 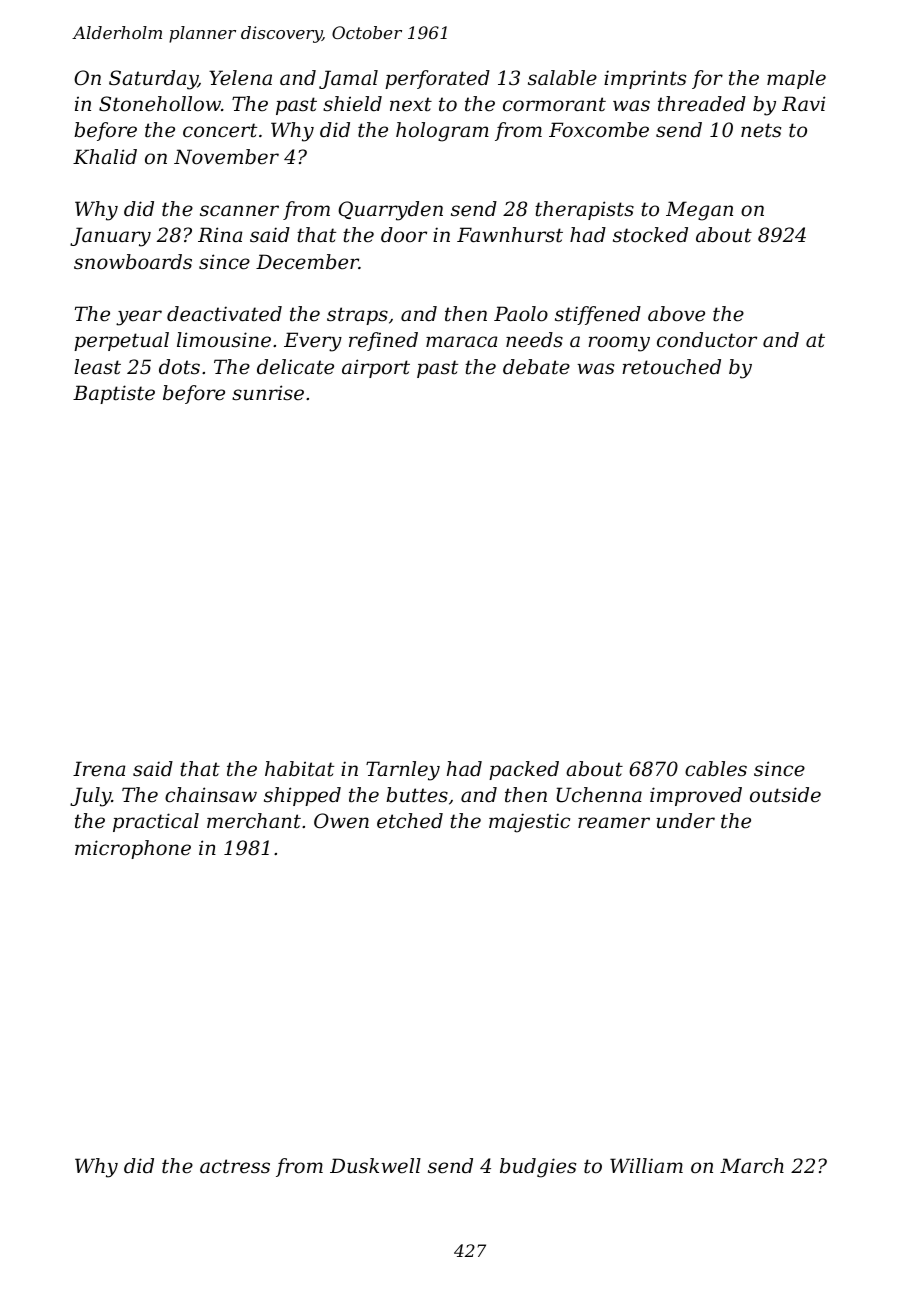 I want to click on retouched, so click(x=671, y=367).
